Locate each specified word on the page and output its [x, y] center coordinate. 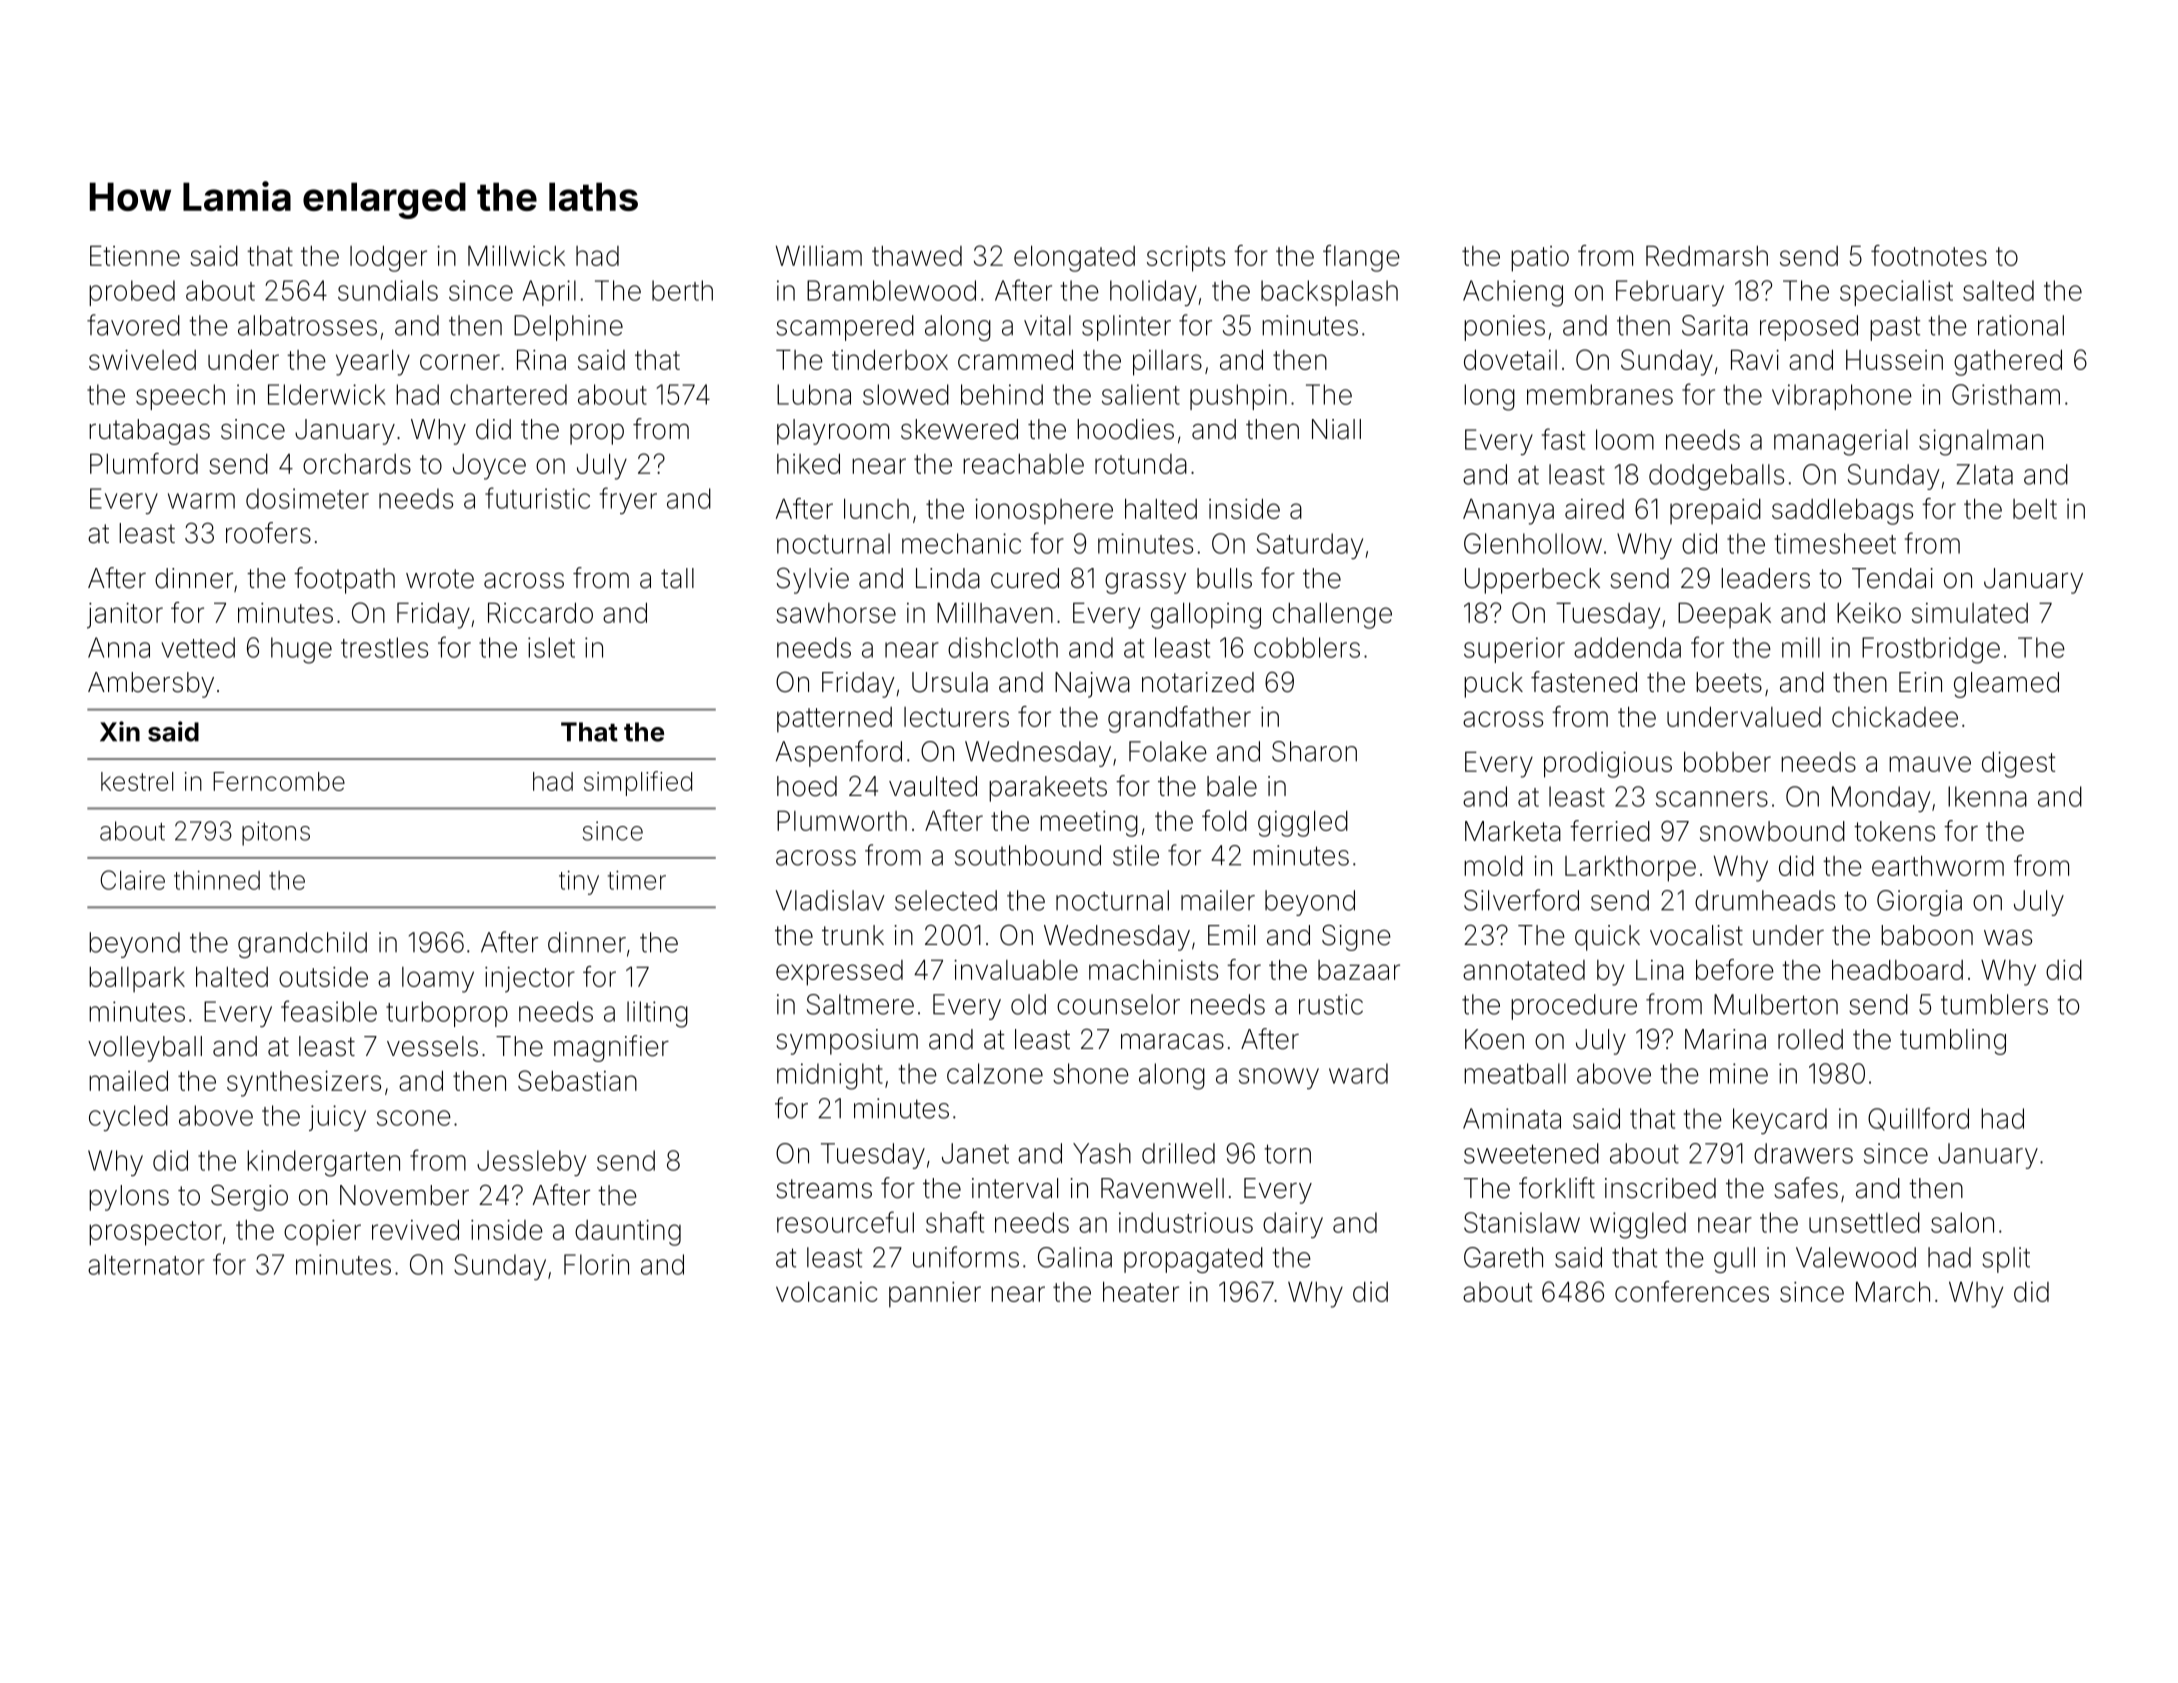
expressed [839, 973]
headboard [1897, 969]
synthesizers [304, 1084]
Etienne [135, 255]
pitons [276, 833]
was [2008, 938]
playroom [833, 432]
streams [824, 1189]
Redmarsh [1707, 255]
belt [2035, 509]
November [404, 1195]
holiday [1153, 293]
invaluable [1016, 970]
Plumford [144, 463]
